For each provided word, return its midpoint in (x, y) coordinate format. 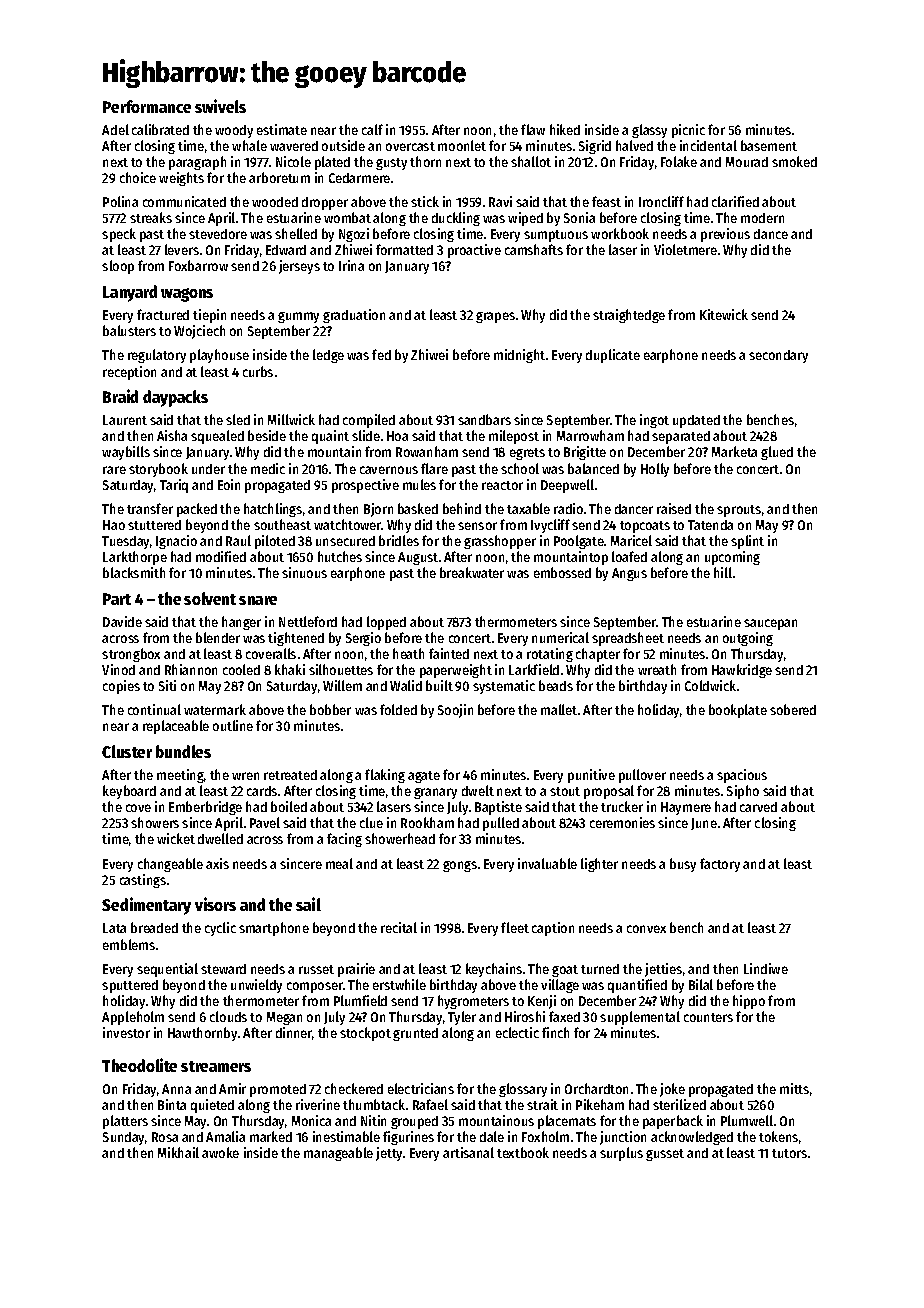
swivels (220, 106)
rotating (550, 655)
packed (197, 510)
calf (372, 129)
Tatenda (710, 525)
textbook (523, 1152)
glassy (649, 131)
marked (271, 1136)
